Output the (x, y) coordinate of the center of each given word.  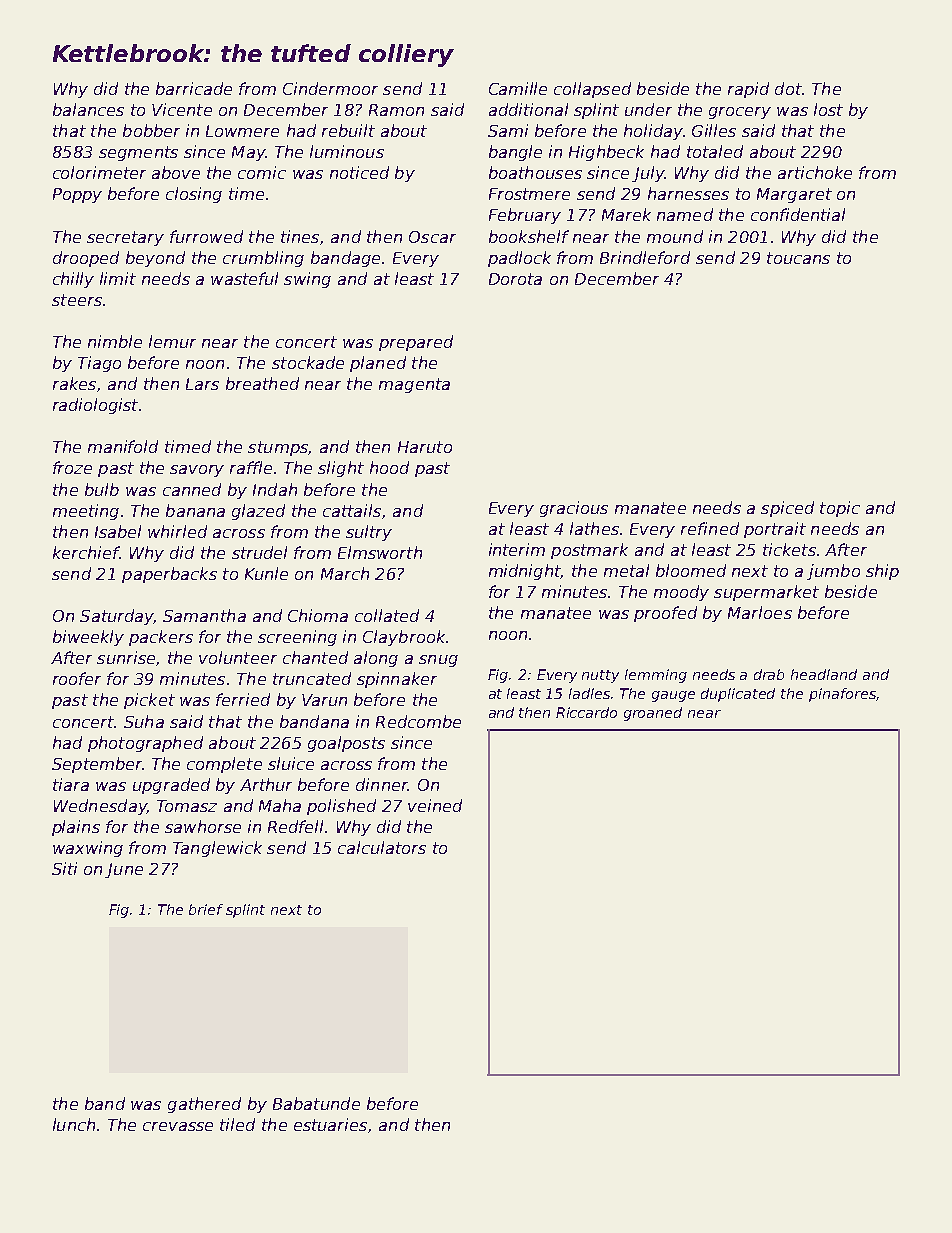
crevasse (178, 1126)
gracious (574, 509)
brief (206, 909)
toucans (798, 258)
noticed (359, 172)
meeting (86, 512)
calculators (382, 847)
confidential (798, 214)
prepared (416, 343)
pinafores (842, 695)
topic (840, 509)
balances (88, 109)
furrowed (206, 236)
